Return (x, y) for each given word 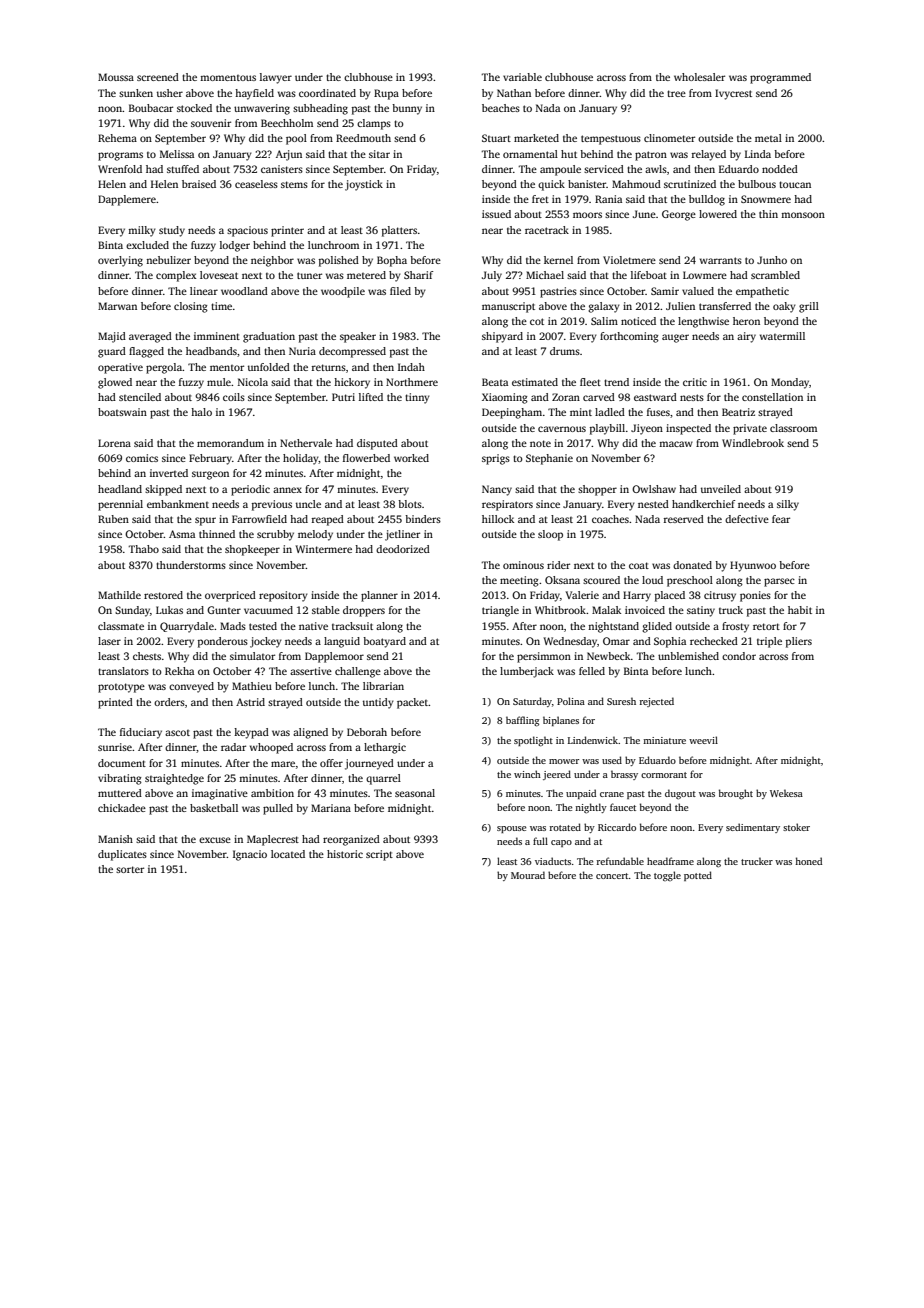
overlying (120, 261)
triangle (500, 611)
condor (739, 656)
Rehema (117, 138)
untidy (378, 703)
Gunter (224, 610)
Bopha (392, 261)
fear (781, 519)
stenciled (140, 397)
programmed (780, 78)
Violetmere (629, 260)
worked (411, 458)
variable (522, 77)
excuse (215, 840)
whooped (271, 748)
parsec (779, 582)
